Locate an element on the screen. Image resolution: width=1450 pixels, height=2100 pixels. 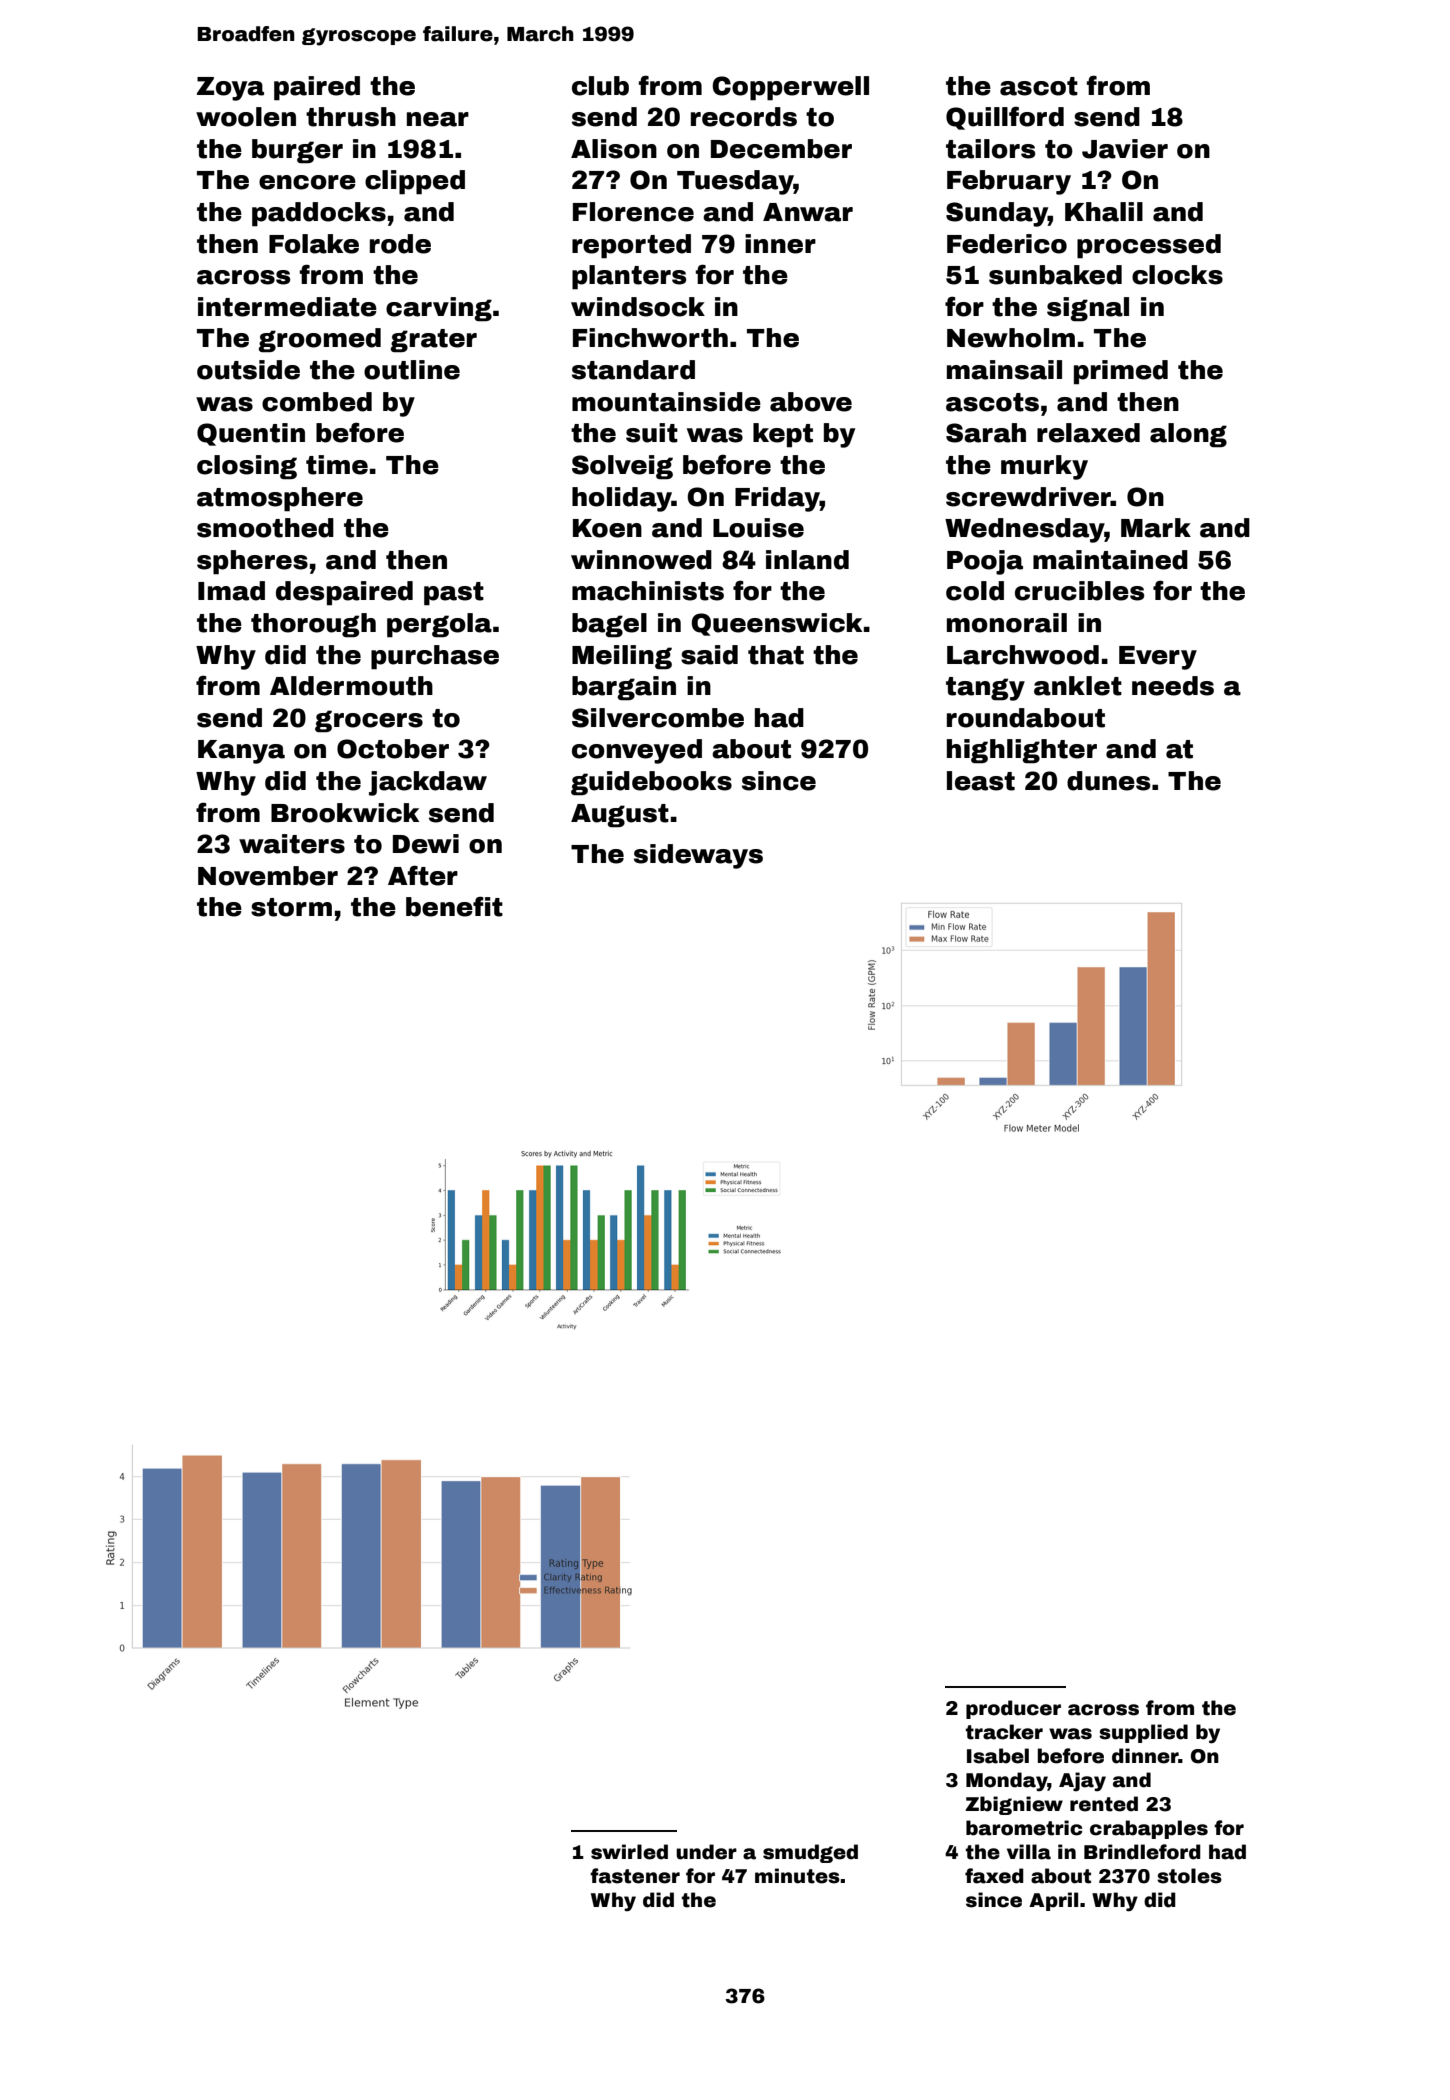
carving is located at coordinates (439, 309).
